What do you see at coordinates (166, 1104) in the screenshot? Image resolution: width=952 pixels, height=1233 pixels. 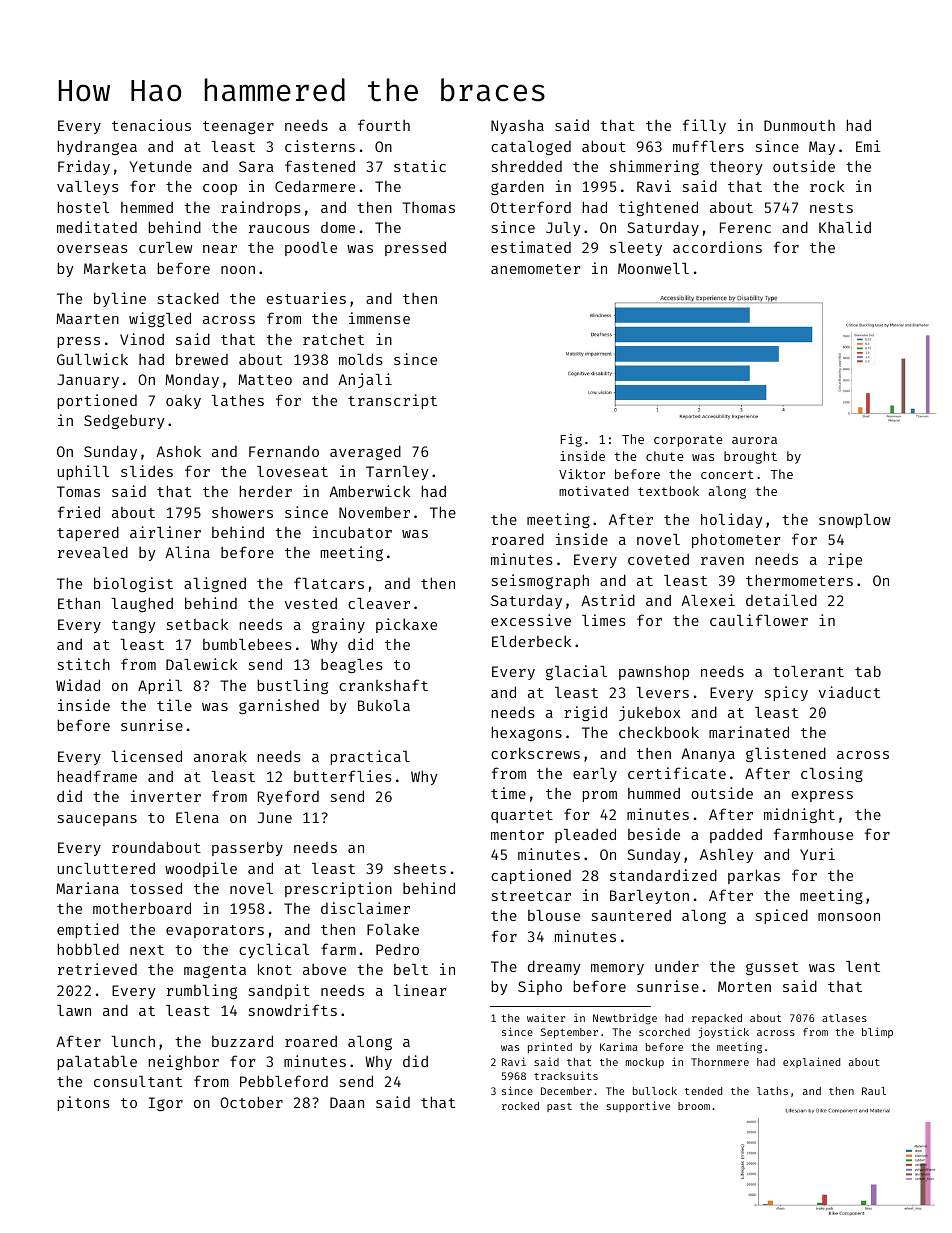 I see `Igor` at bounding box center [166, 1104].
